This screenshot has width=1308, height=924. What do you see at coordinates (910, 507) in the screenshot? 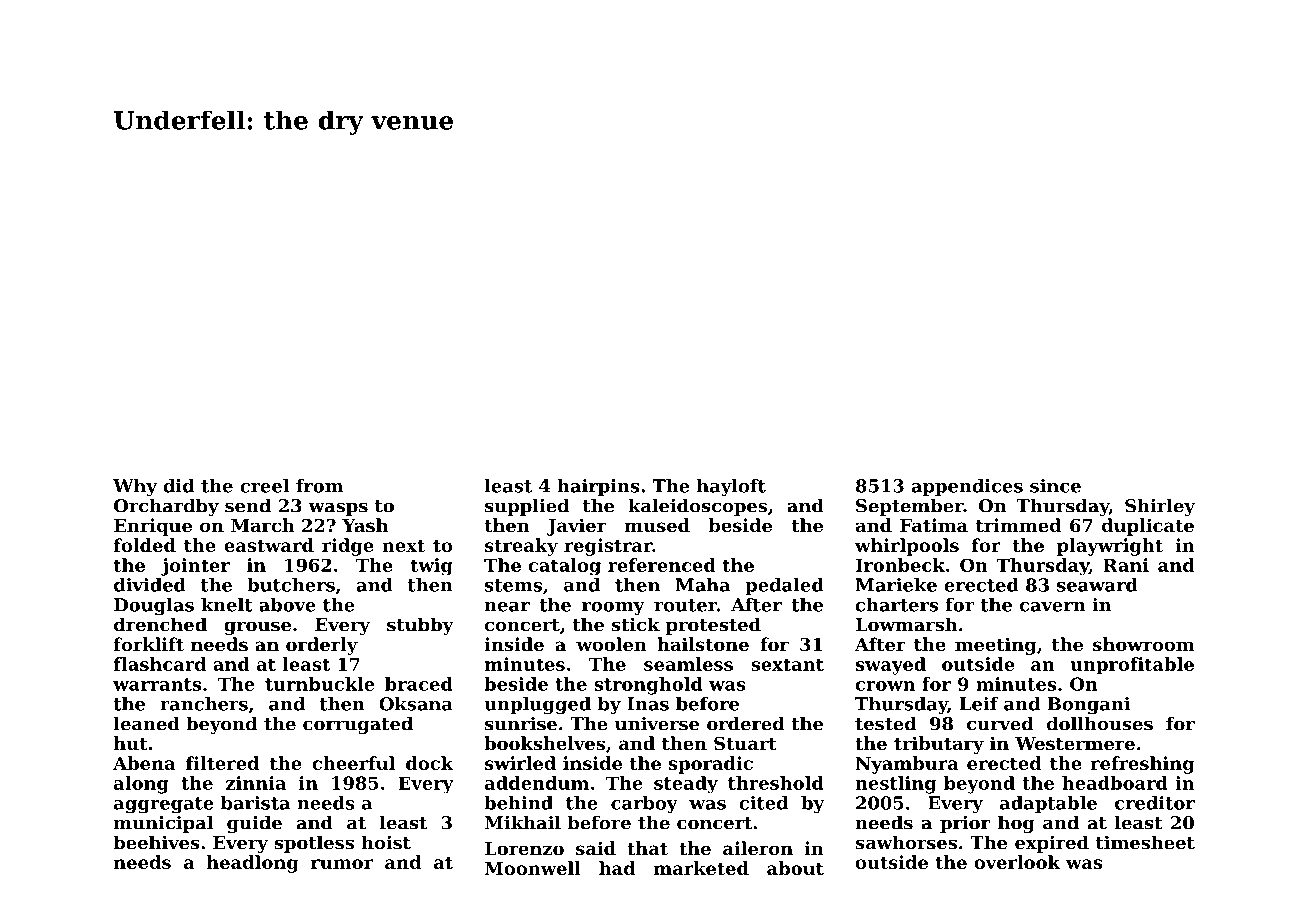
I see `September` at bounding box center [910, 507].
